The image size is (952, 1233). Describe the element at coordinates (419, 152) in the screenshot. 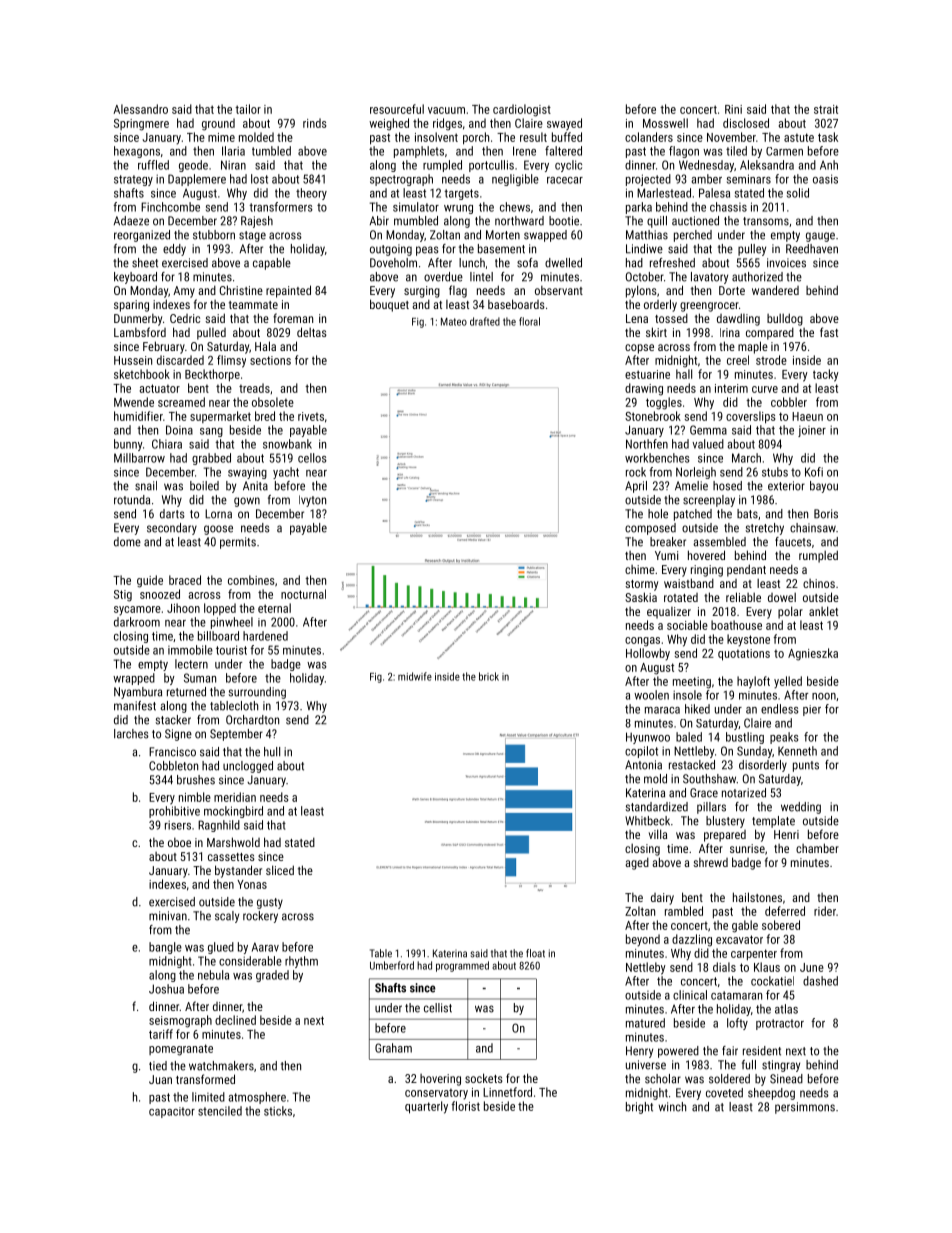

I see `pamphlets` at that location.
